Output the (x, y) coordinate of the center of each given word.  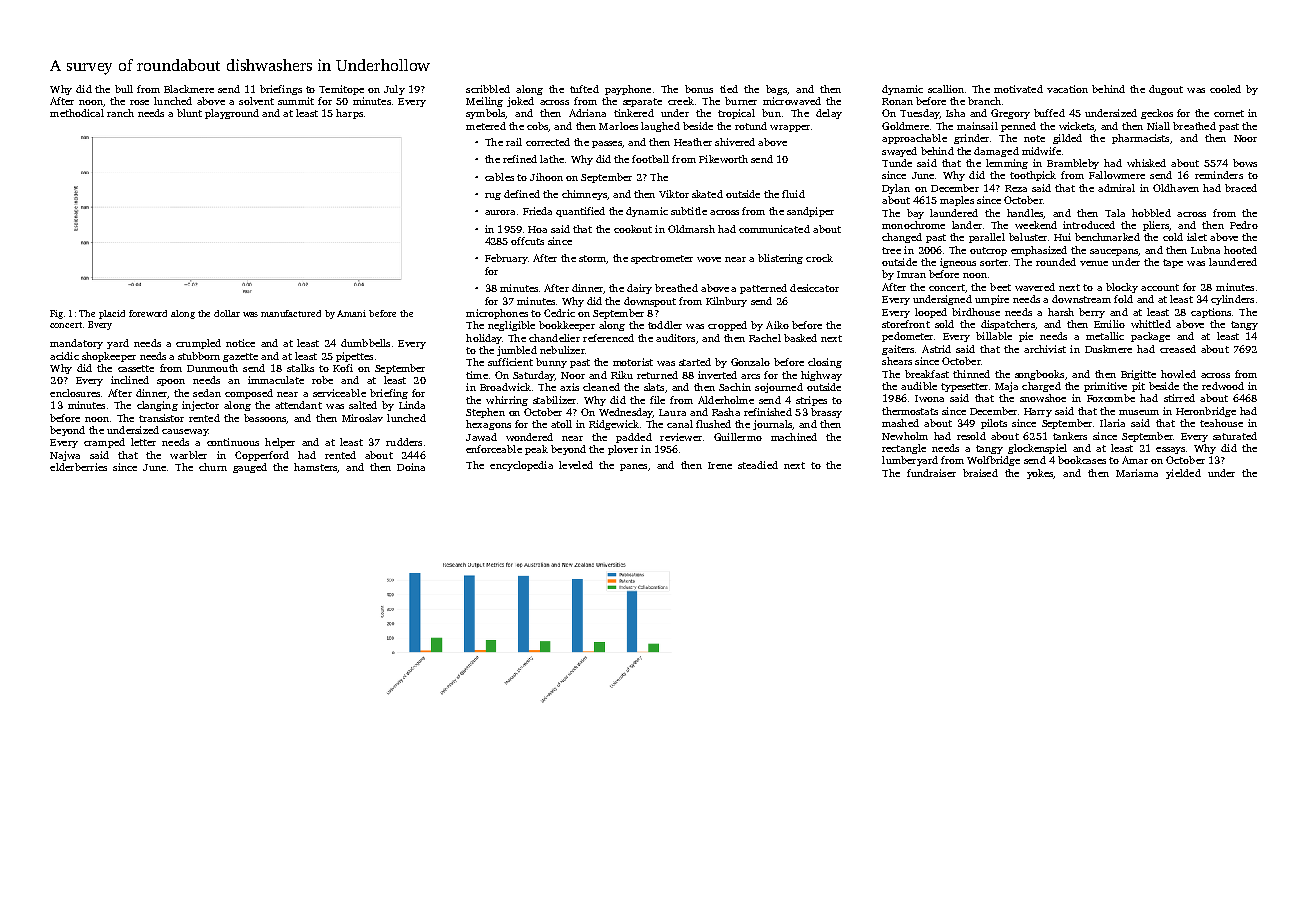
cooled (1225, 89)
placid (112, 314)
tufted (584, 89)
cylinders (1232, 300)
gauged (250, 468)
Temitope (341, 90)
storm (592, 258)
